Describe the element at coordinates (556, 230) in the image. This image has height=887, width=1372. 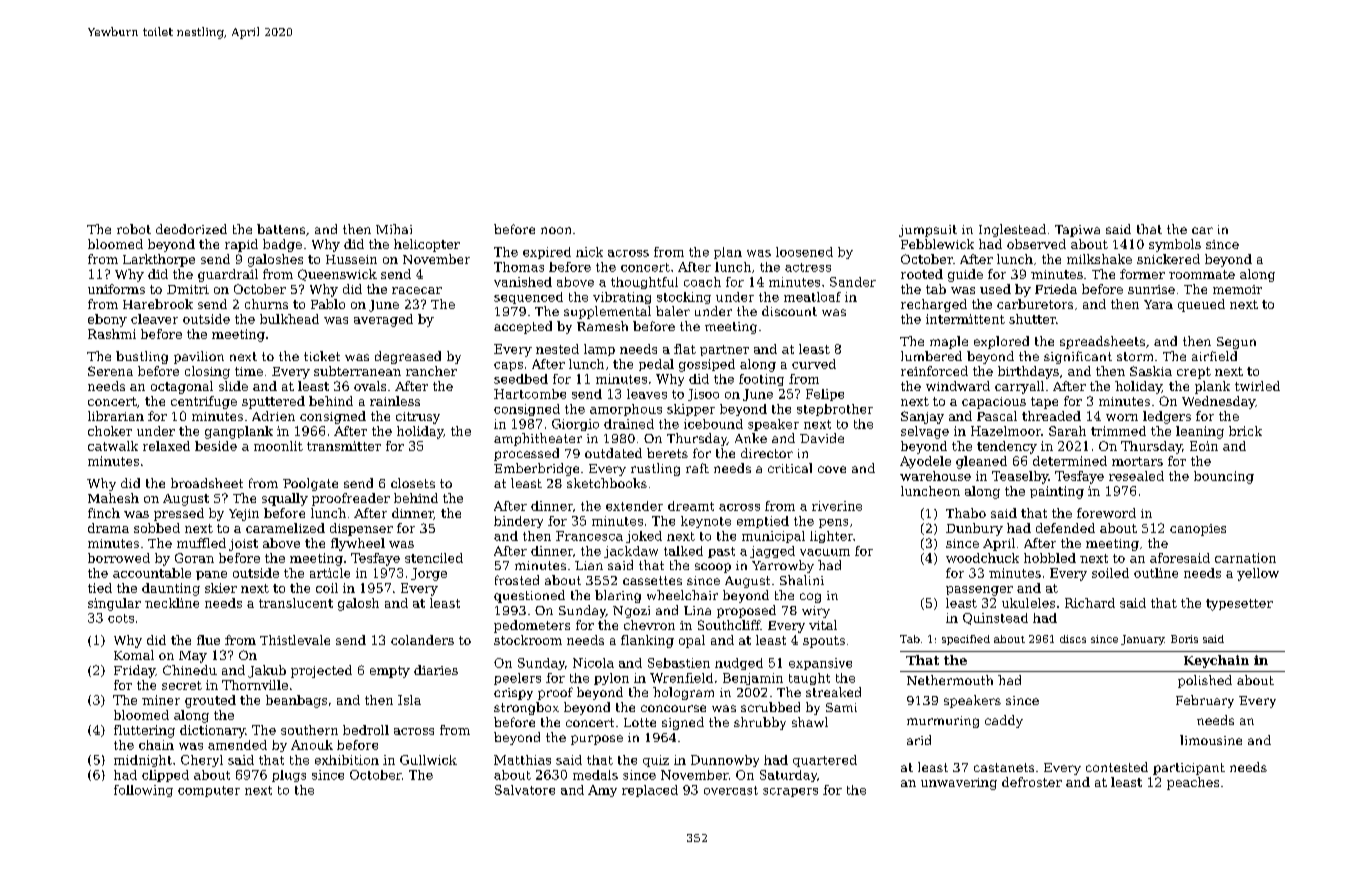
I see `noon` at that location.
